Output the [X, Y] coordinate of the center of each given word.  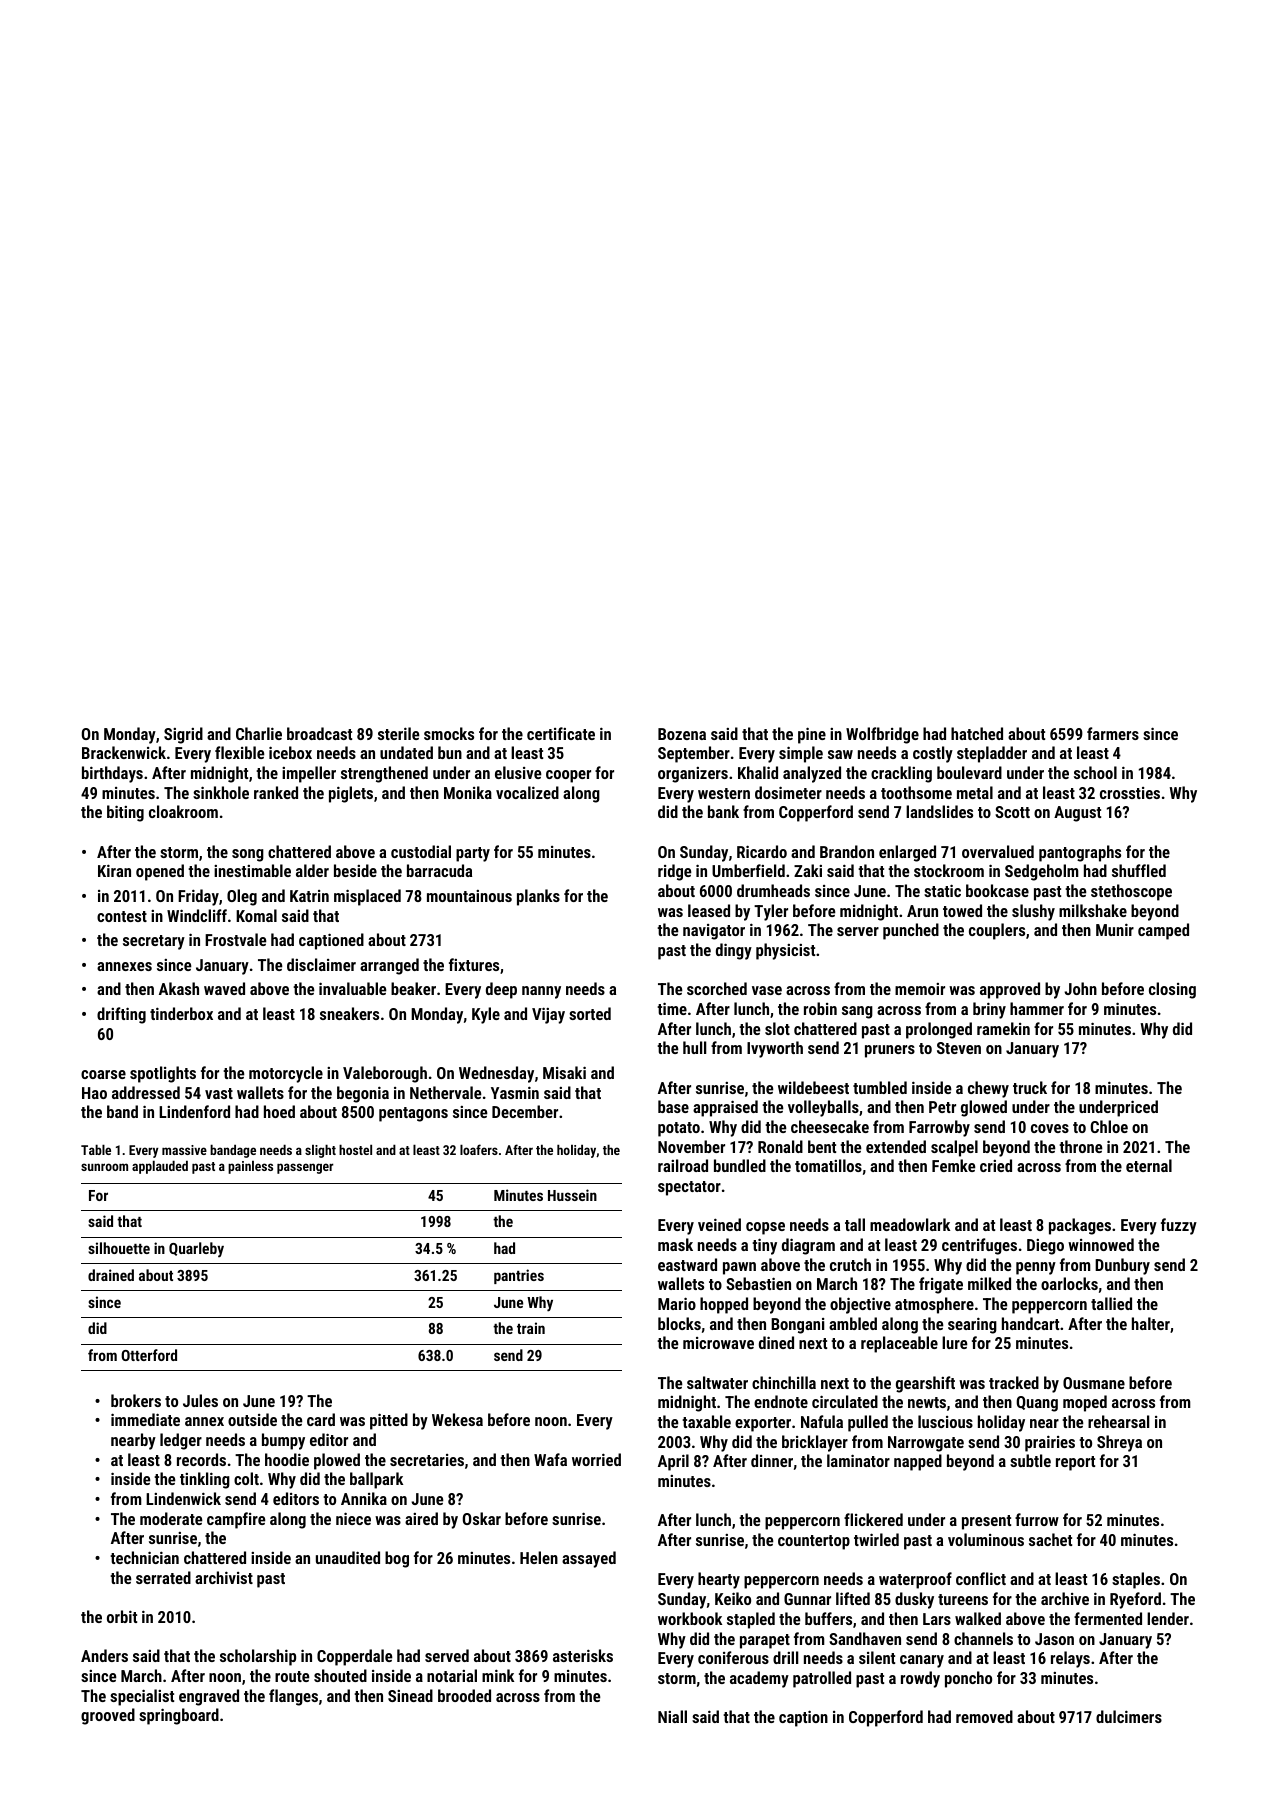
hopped [724, 1305]
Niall [672, 1716]
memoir [920, 989]
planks [538, 897]
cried [996, 1165]
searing [972, 1325]
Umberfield [748, 870]
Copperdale [355, 1657]
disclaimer [321, 964]
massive [184, 1150]
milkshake [1093, 910]
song [248, 855]
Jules [200, 1400]
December [525, 1111]
